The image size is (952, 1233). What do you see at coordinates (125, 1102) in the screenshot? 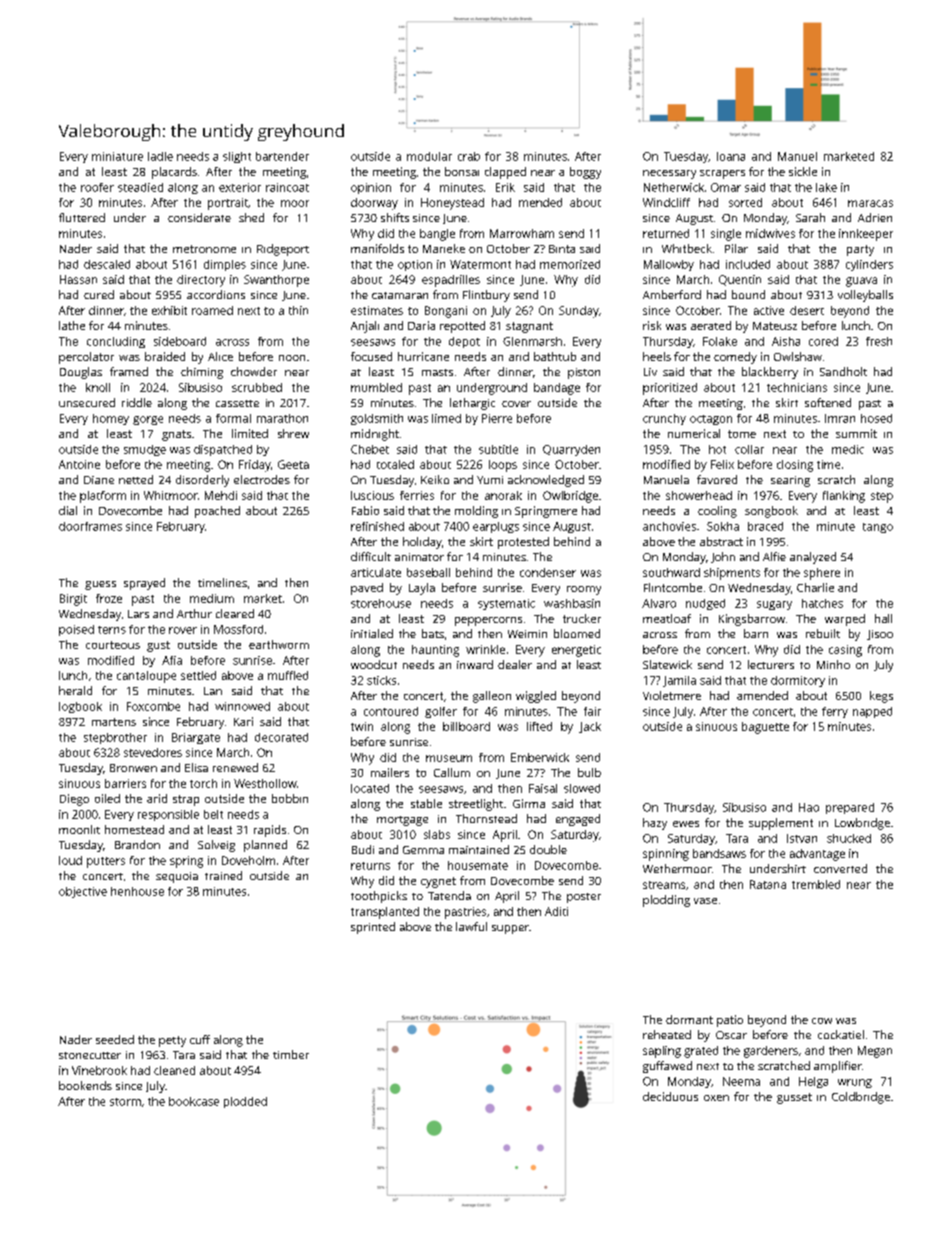
I see `storm` at bounding box center [125, 1102].
